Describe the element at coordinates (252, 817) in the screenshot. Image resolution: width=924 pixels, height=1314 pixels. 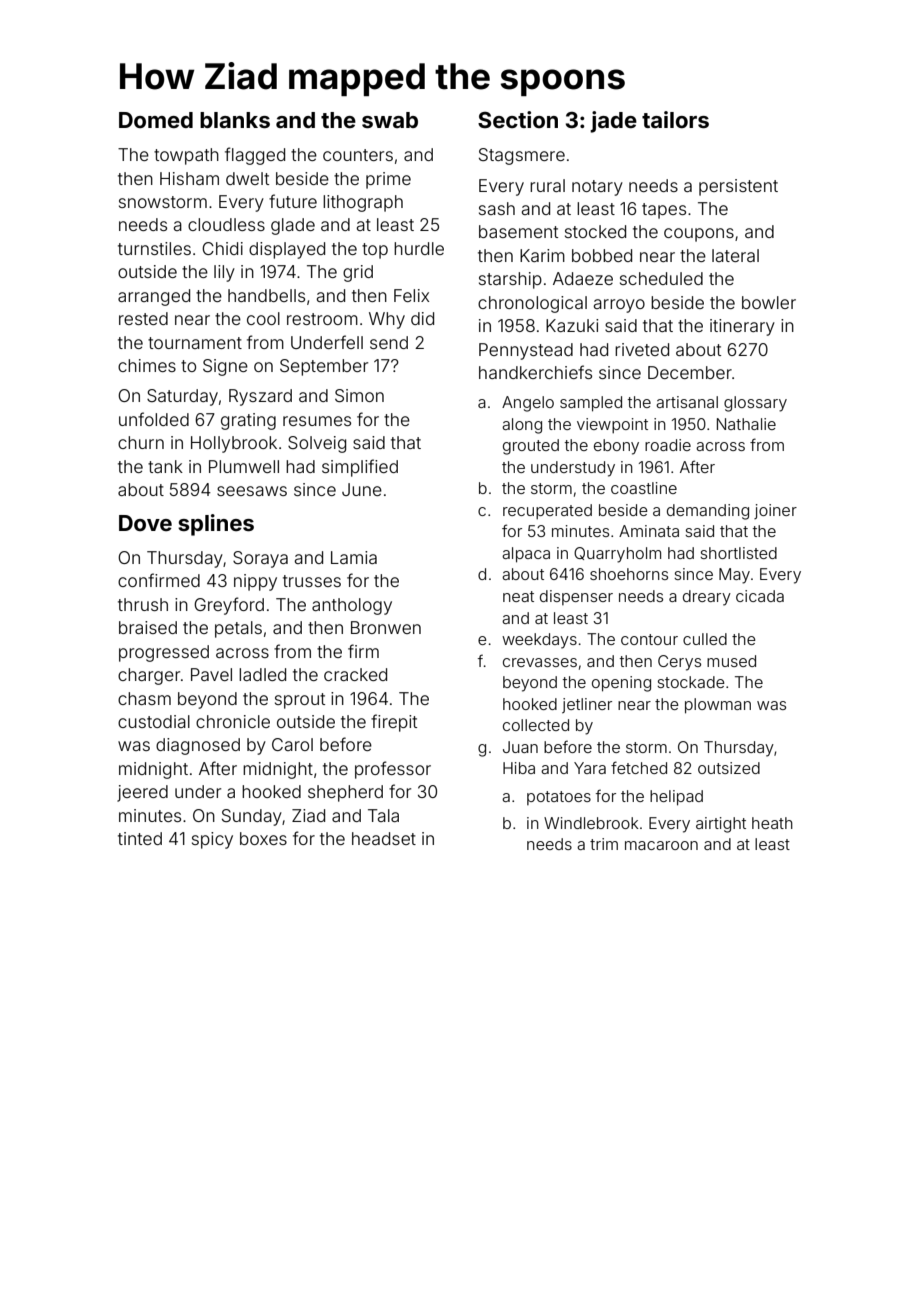
I see `Sunday` at that location.
